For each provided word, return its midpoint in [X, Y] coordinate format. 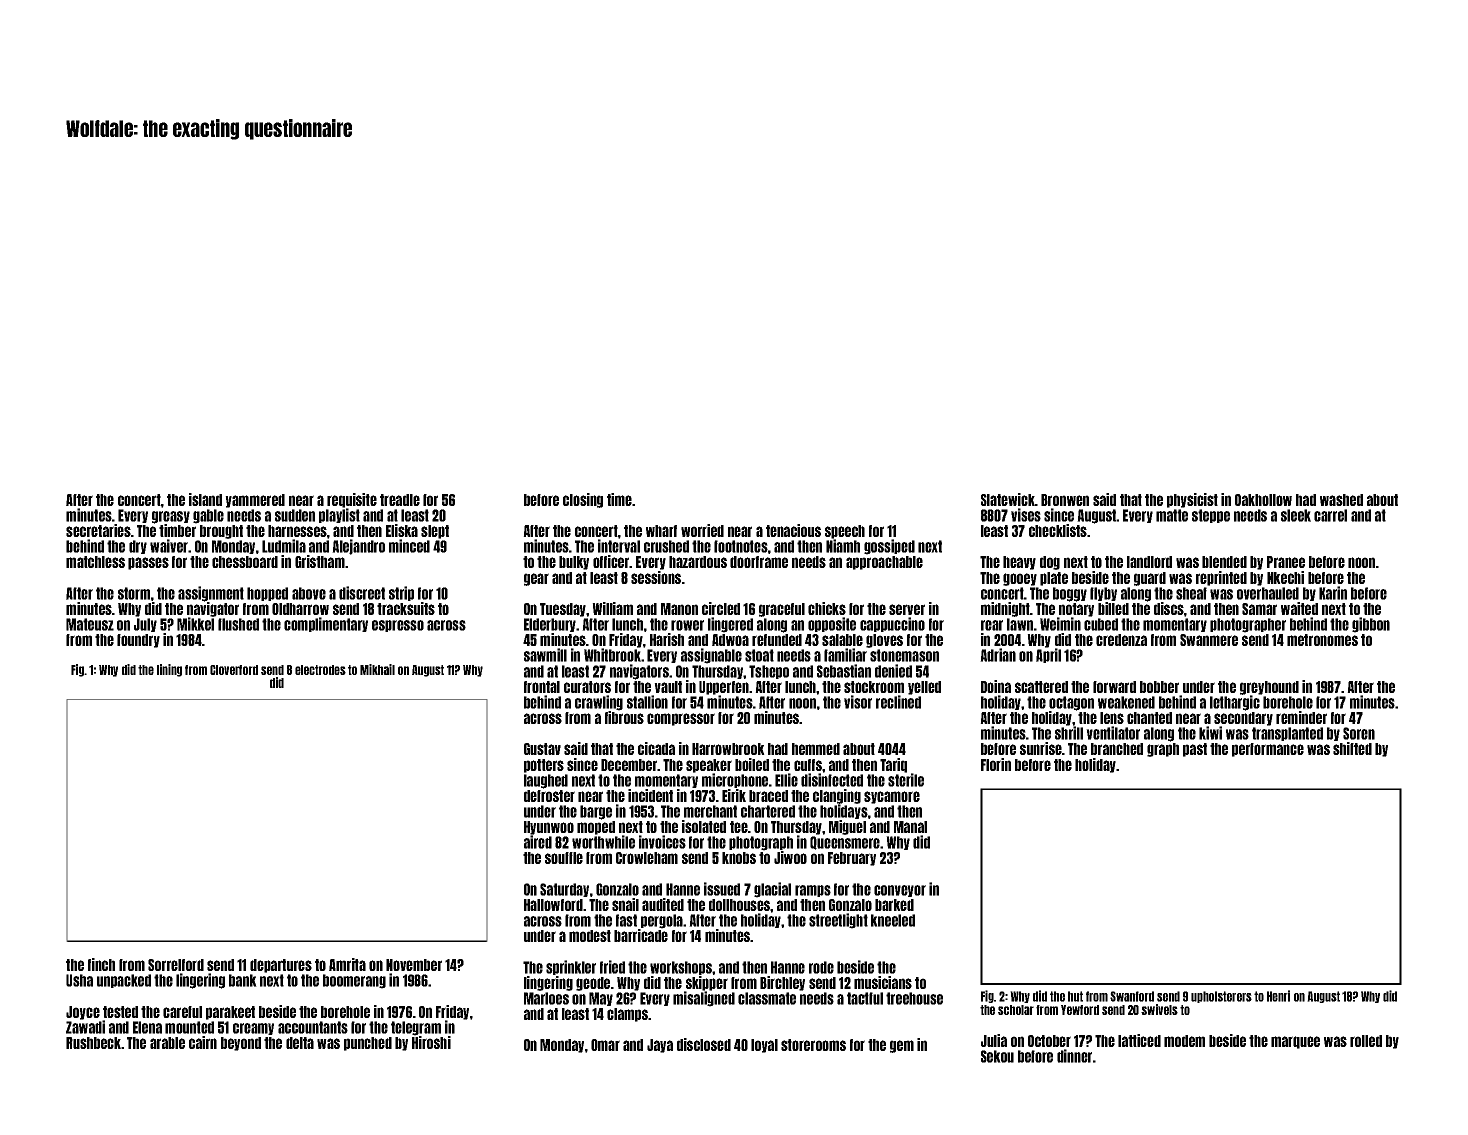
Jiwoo [790, 857]
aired [538, 842]
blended [1224, 562]
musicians [883, 982]
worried [702, 530]
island [205, 499]
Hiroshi [431, 1042]
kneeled [893, 920]
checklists [1058, 530]
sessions [656, 577]
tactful [865, 998]
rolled [1366, 1041]
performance [1268, 750]
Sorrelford [176, 965]
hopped [267, 594]
